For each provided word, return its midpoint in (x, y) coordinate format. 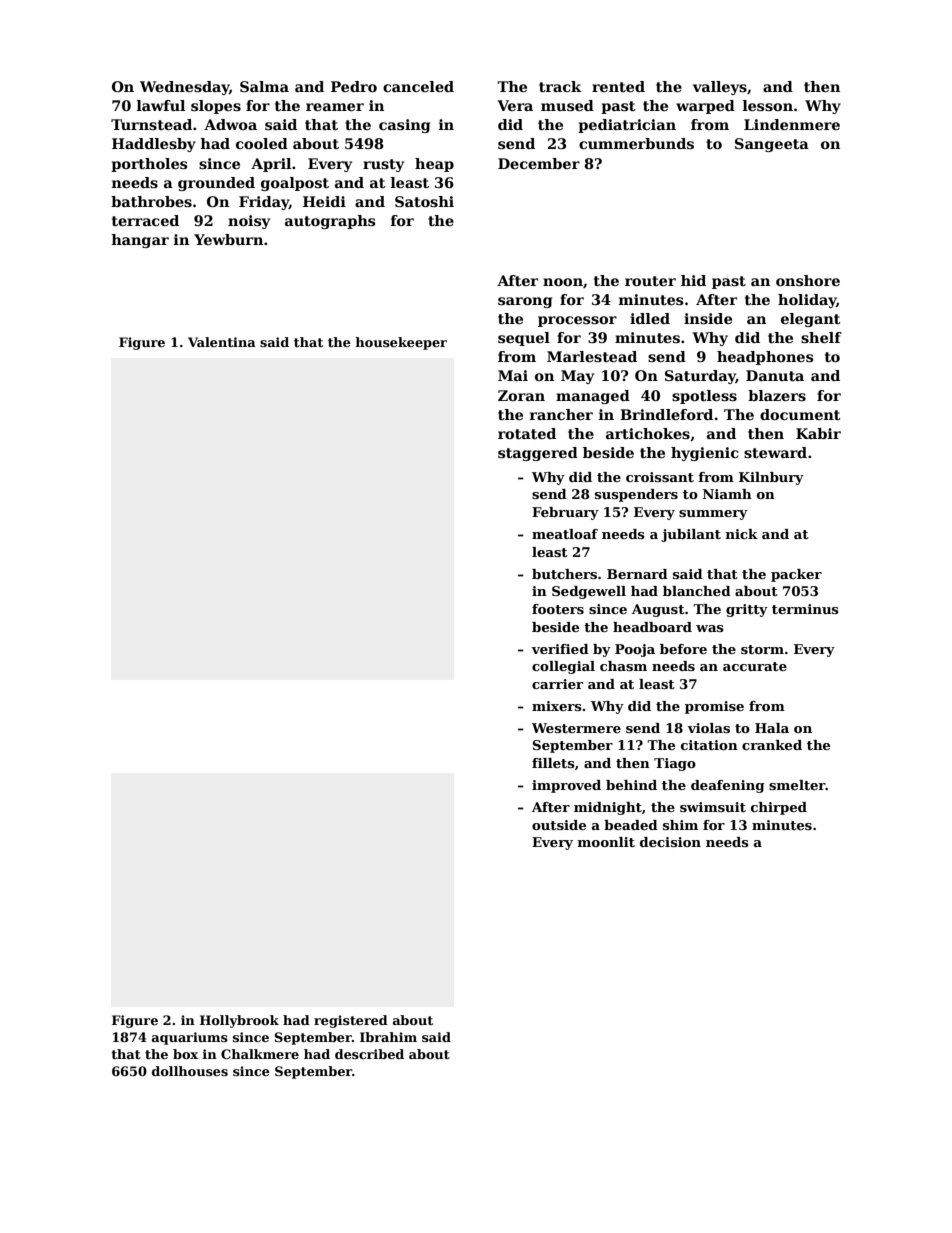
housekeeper (401, 343)
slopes (216, 107)
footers (558, 609)
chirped (779, 808)
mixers (557, 706)
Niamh (727, 494)
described (369, 1054)
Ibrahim (388, 1037)
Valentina (222, 342)
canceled (418, 86)
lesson (768, 105)
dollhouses (190, 1071)
